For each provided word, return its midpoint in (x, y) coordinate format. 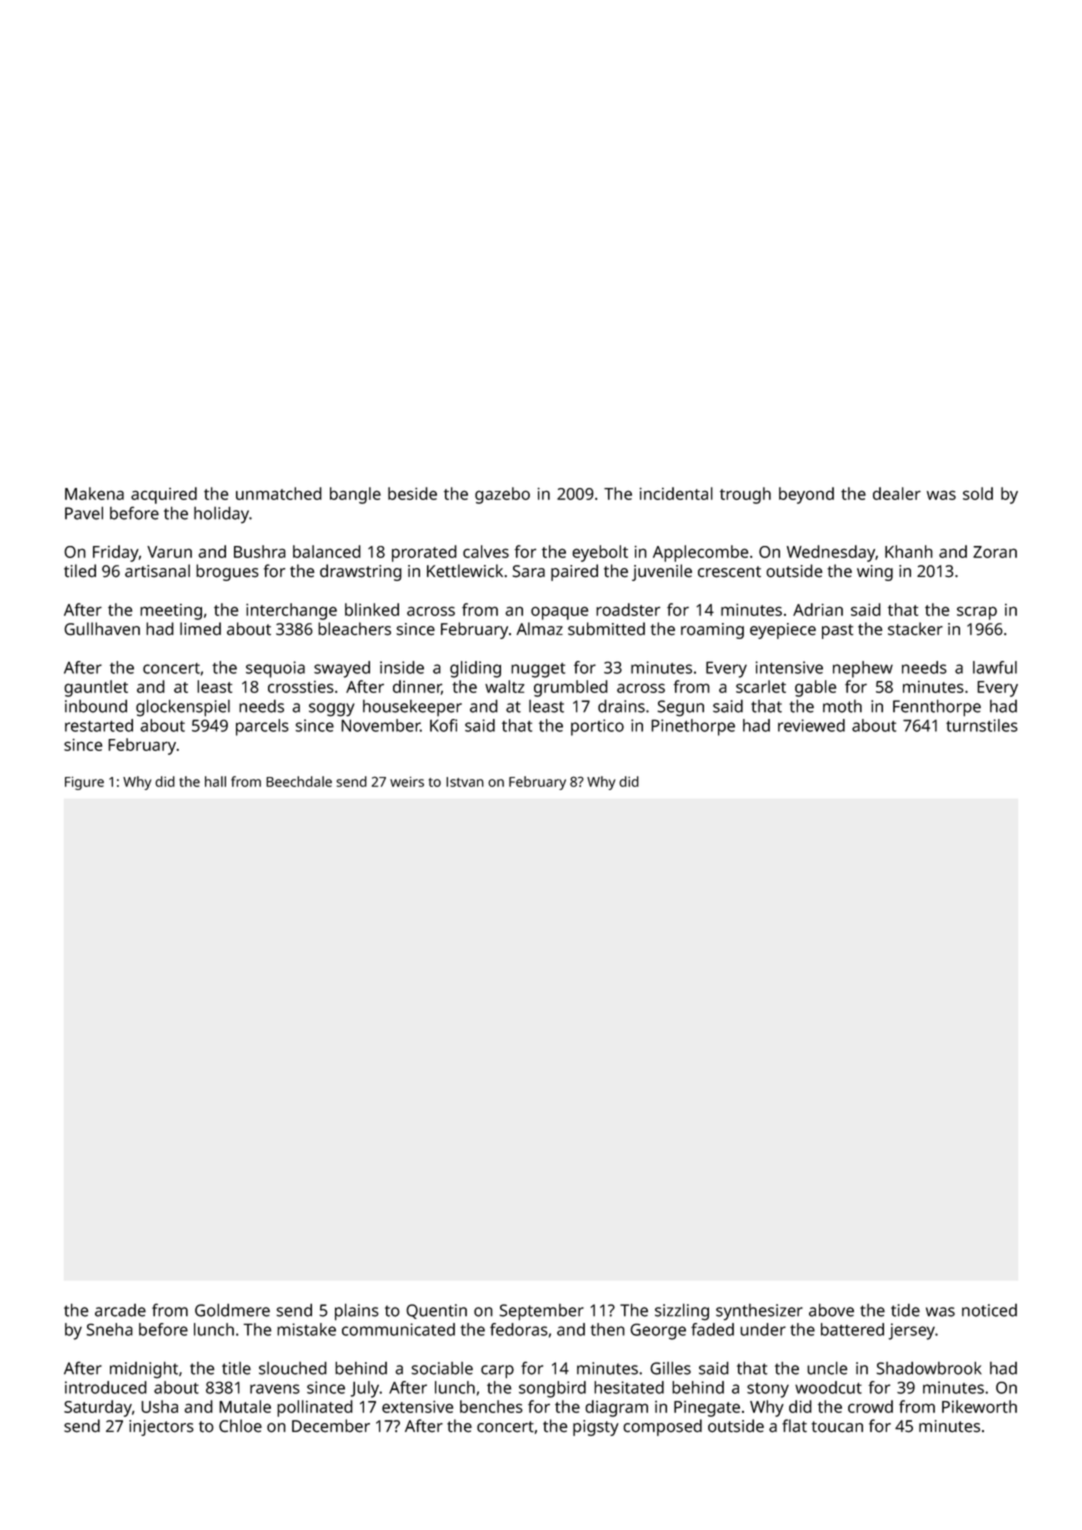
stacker (915, 629)
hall (215, 781)
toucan (837, 1427)
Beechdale (299, 781)
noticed (989, 1310)
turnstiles (982, 725)
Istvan (465, 782)
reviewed (811, 725)
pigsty (596, 1428)
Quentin (436, 1311)
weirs (407, 782)
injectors (161, 1428)
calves (486, 551)
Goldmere (232, 1310)
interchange (291, 611)
